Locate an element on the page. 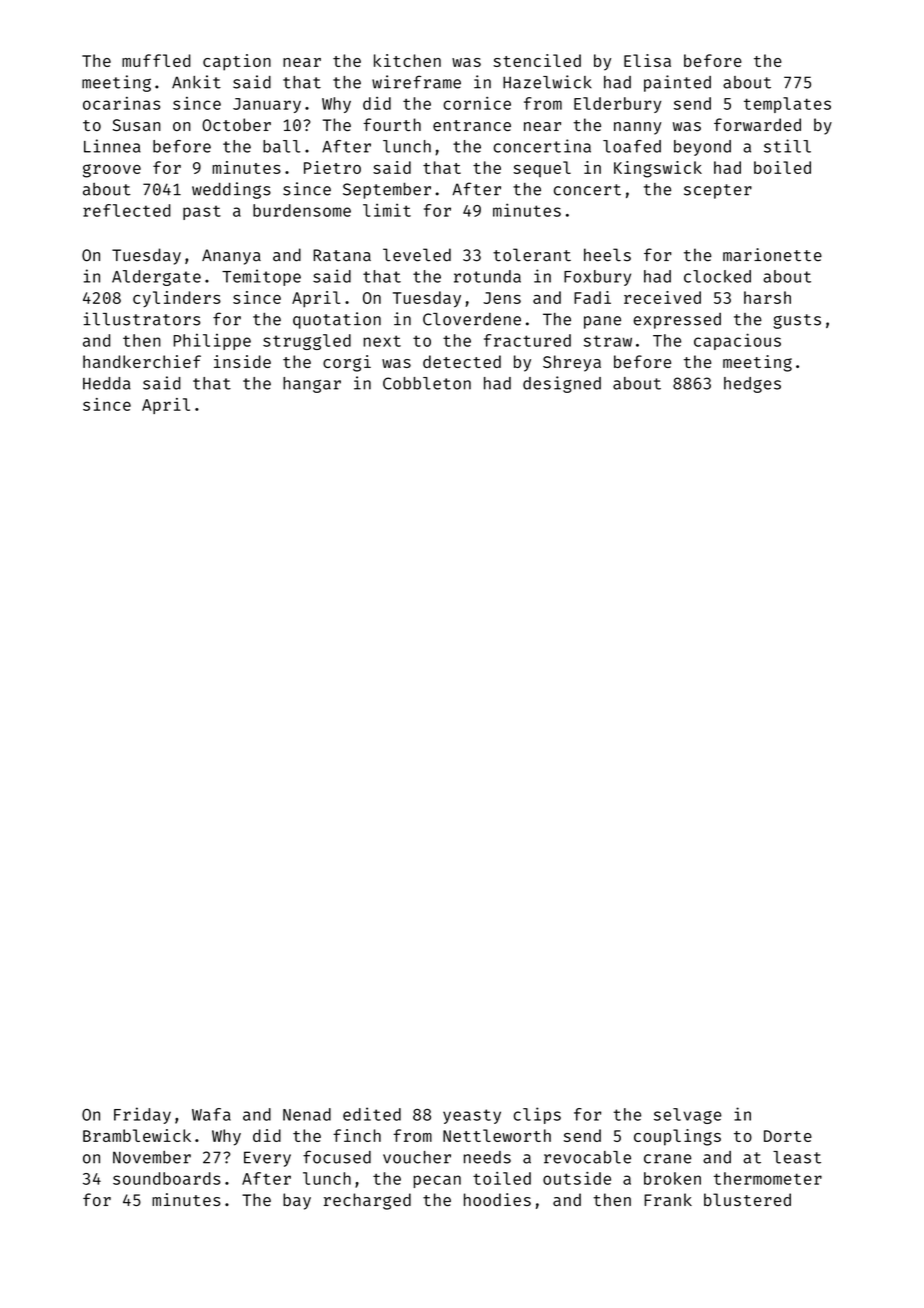 This image has width=924, height=1308. Wafa is located at coordinates (211, 1114).
